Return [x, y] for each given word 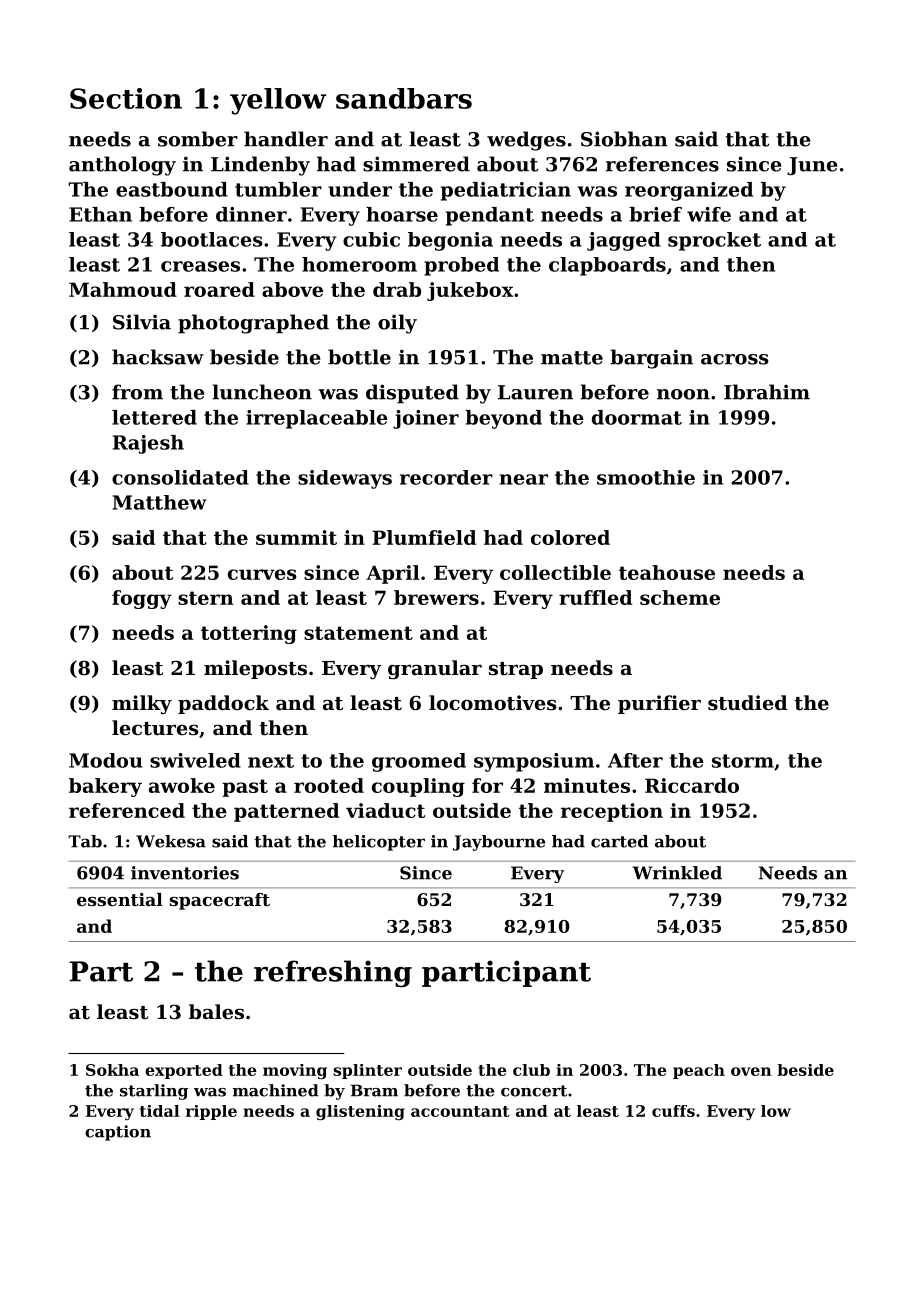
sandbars [404, 98]
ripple [211, 1112]
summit [296, 537]
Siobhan [624, 139]
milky [142, 704]
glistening [360, 1112]
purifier [659, 704]
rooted [329, 785]
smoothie [646, 477]
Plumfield [424, 537]
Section [126, 98]
